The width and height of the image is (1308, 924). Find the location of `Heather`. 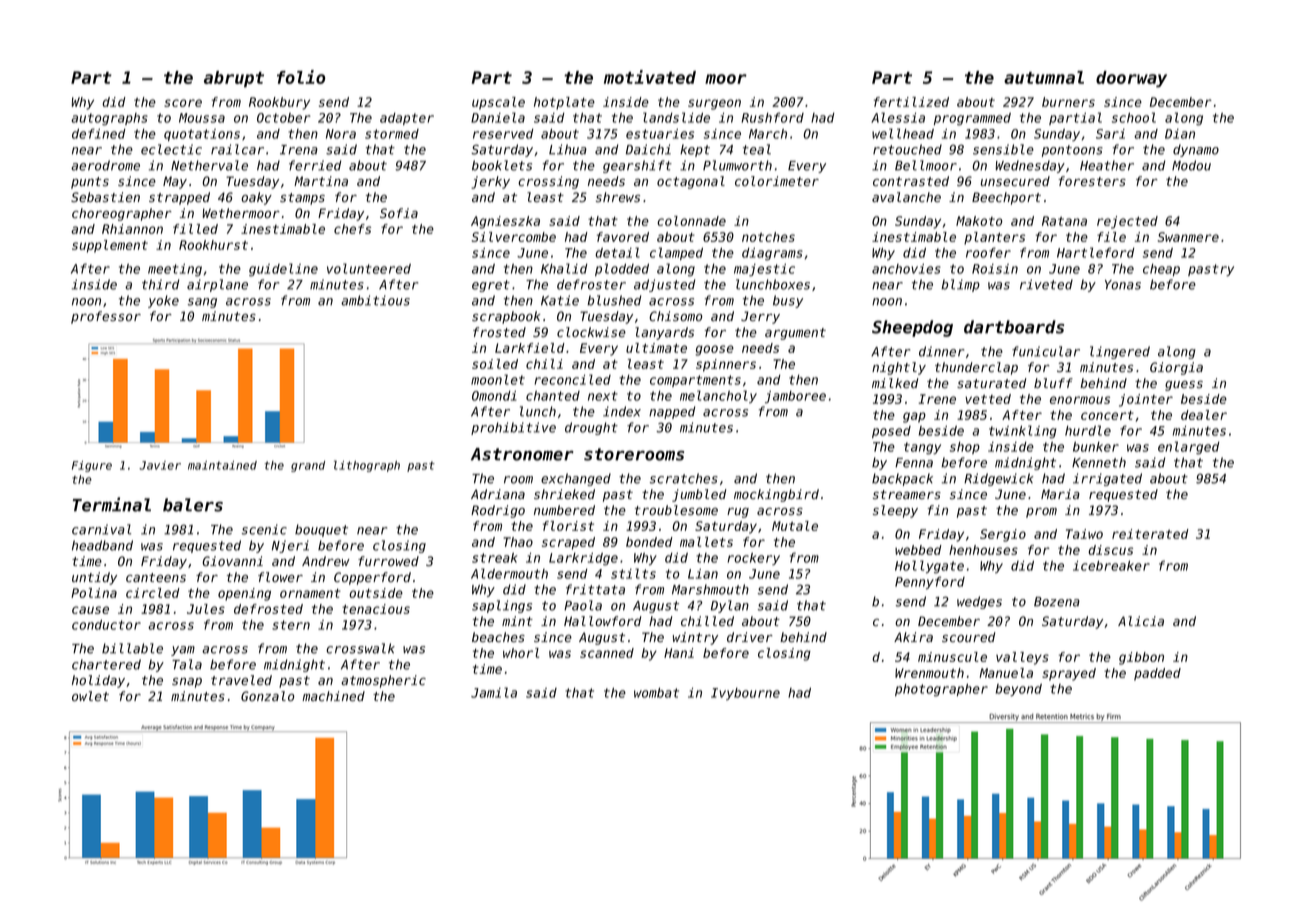

Heather is located at coordinates (1107, 165).
